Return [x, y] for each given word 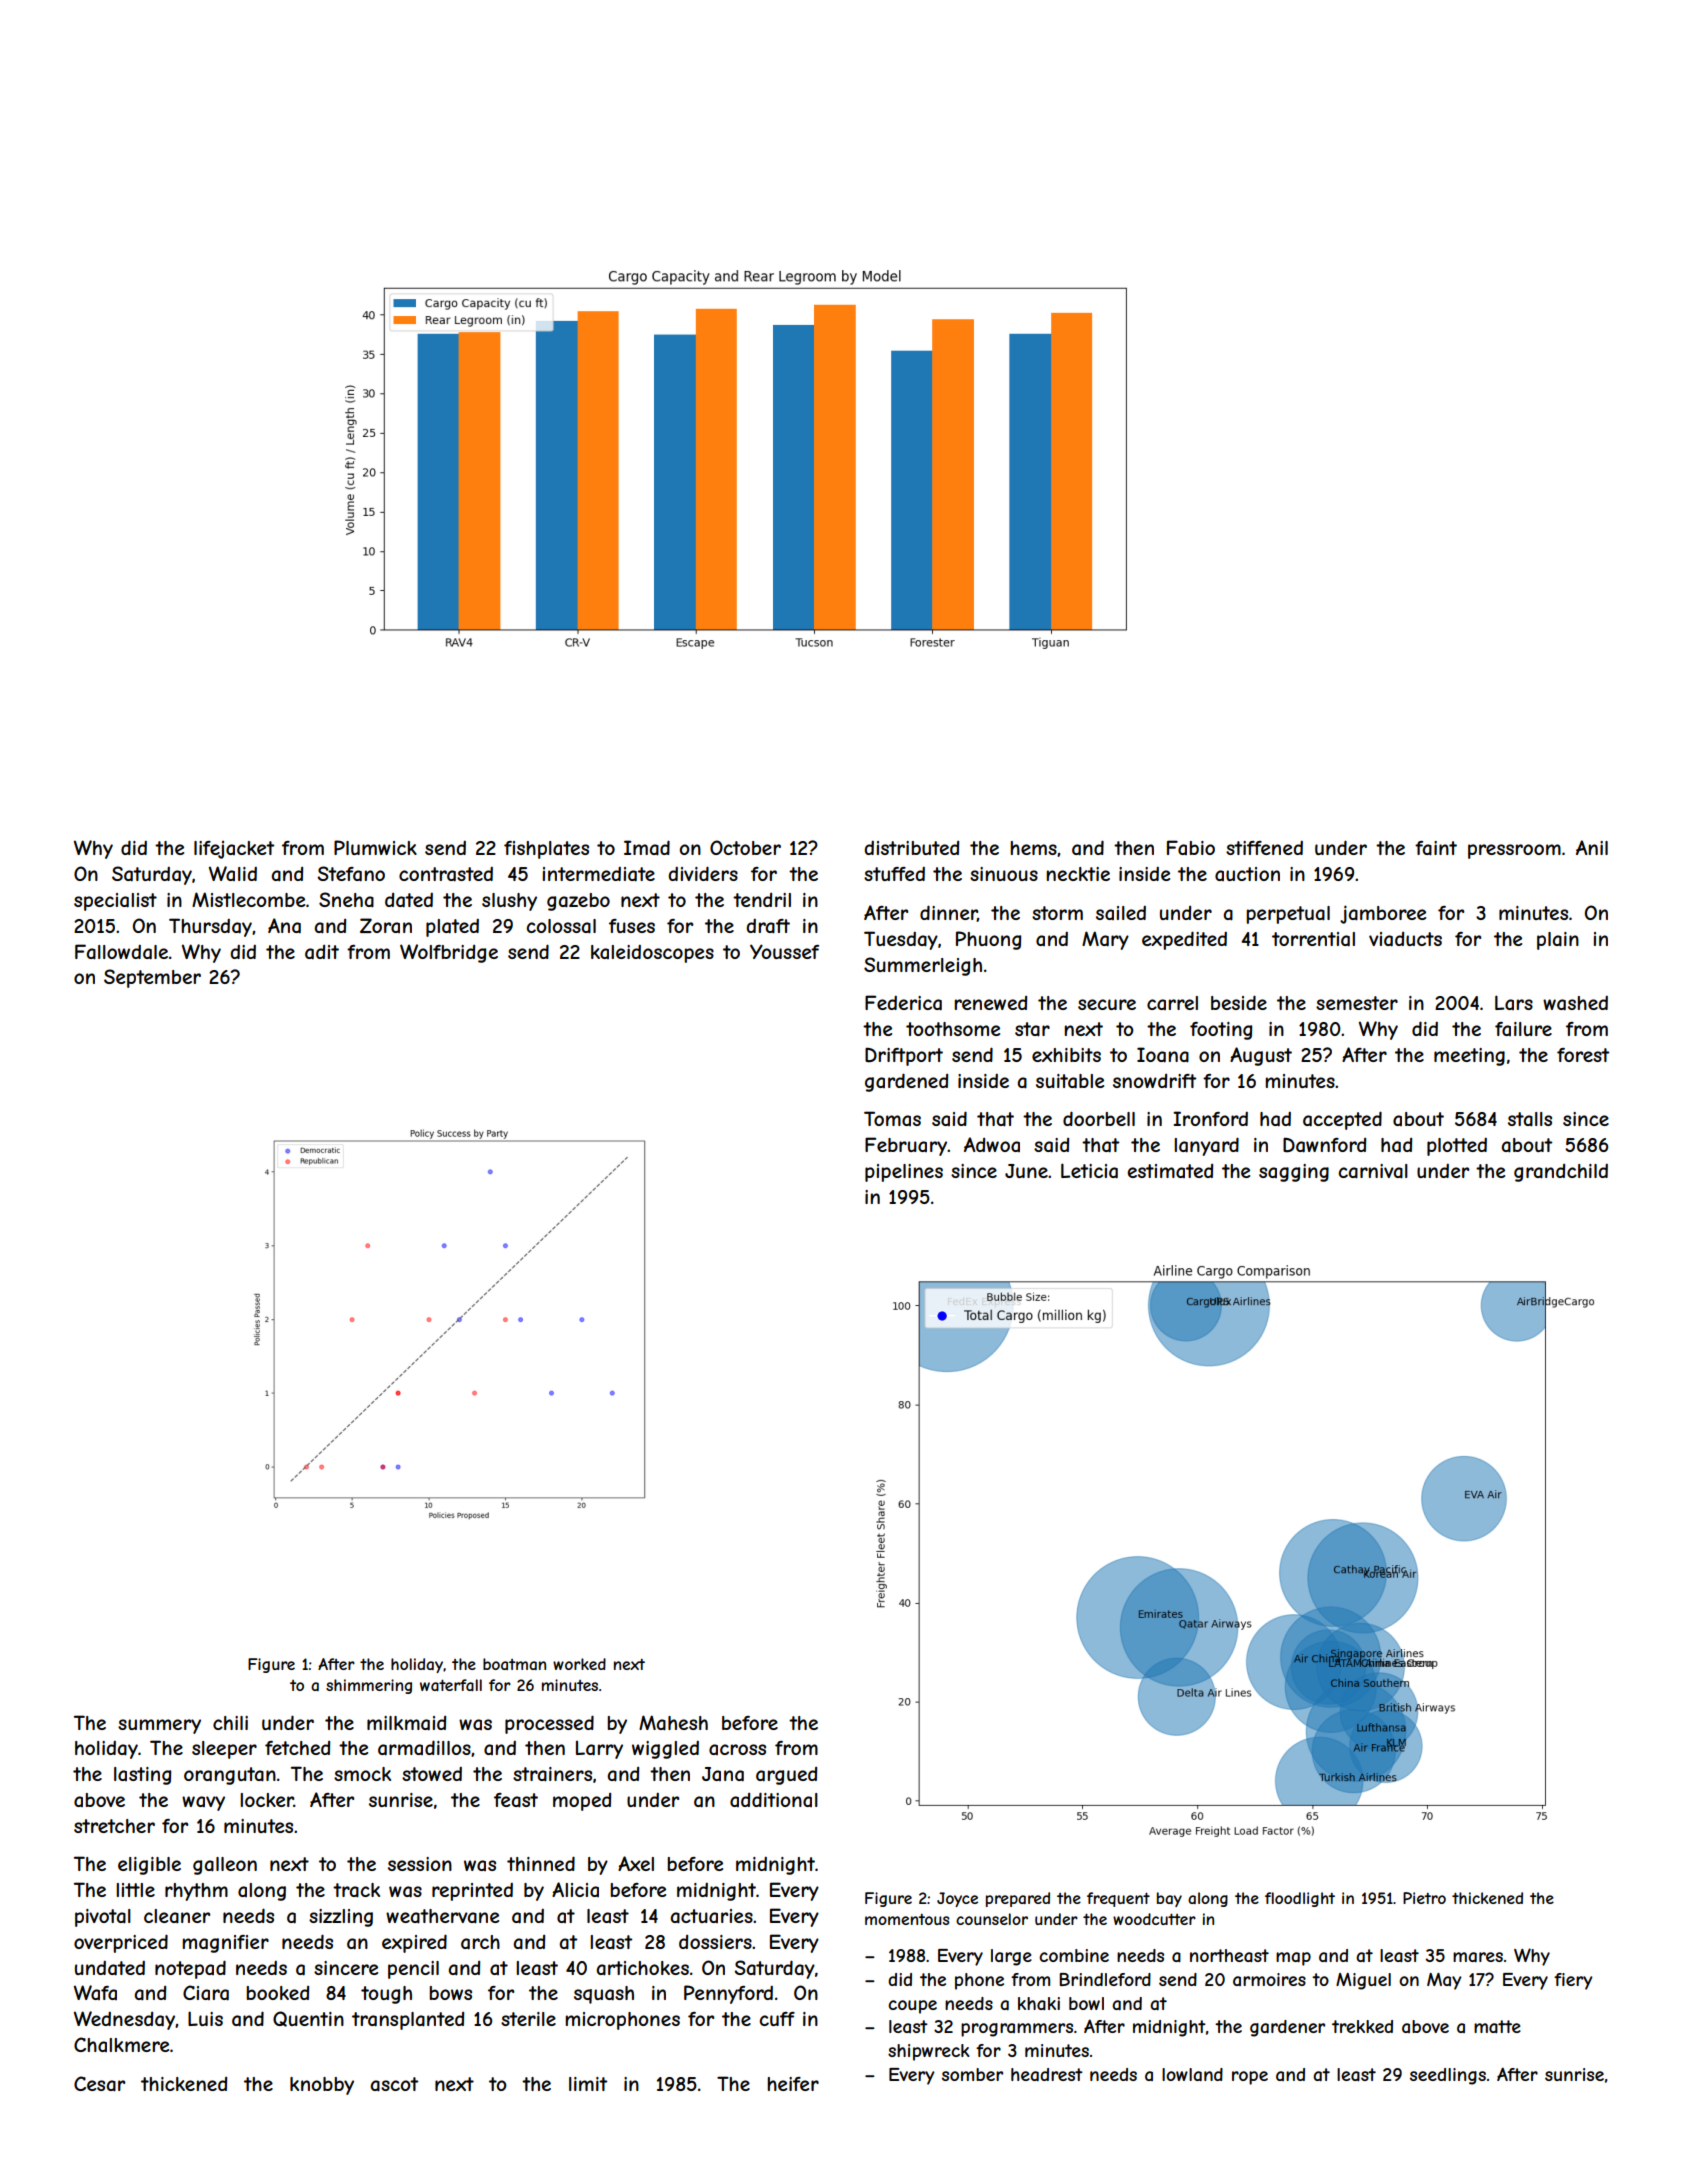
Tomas [892, 1118]
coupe [912, 2007]
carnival [1373, 1171]
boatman [514, 1664]
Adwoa [992, 1144]
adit [322, 952]
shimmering [369, 1686]
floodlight [1300, 1899]
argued [786, 1776]
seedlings [1448, 2076]
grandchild [1561, 1173]
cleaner [177, 1916]
